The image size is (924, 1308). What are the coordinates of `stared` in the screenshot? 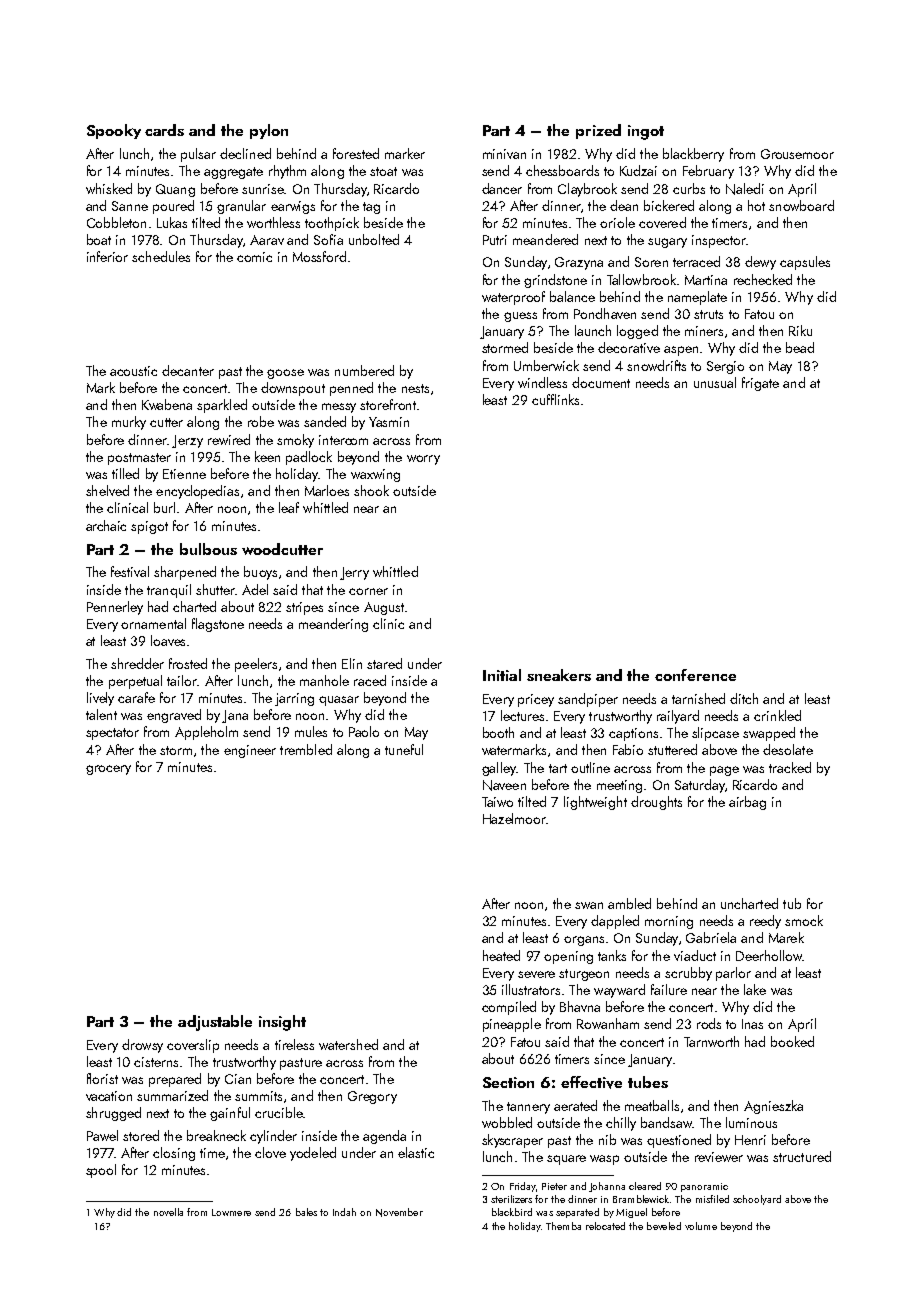 It's located at (384, 663).
